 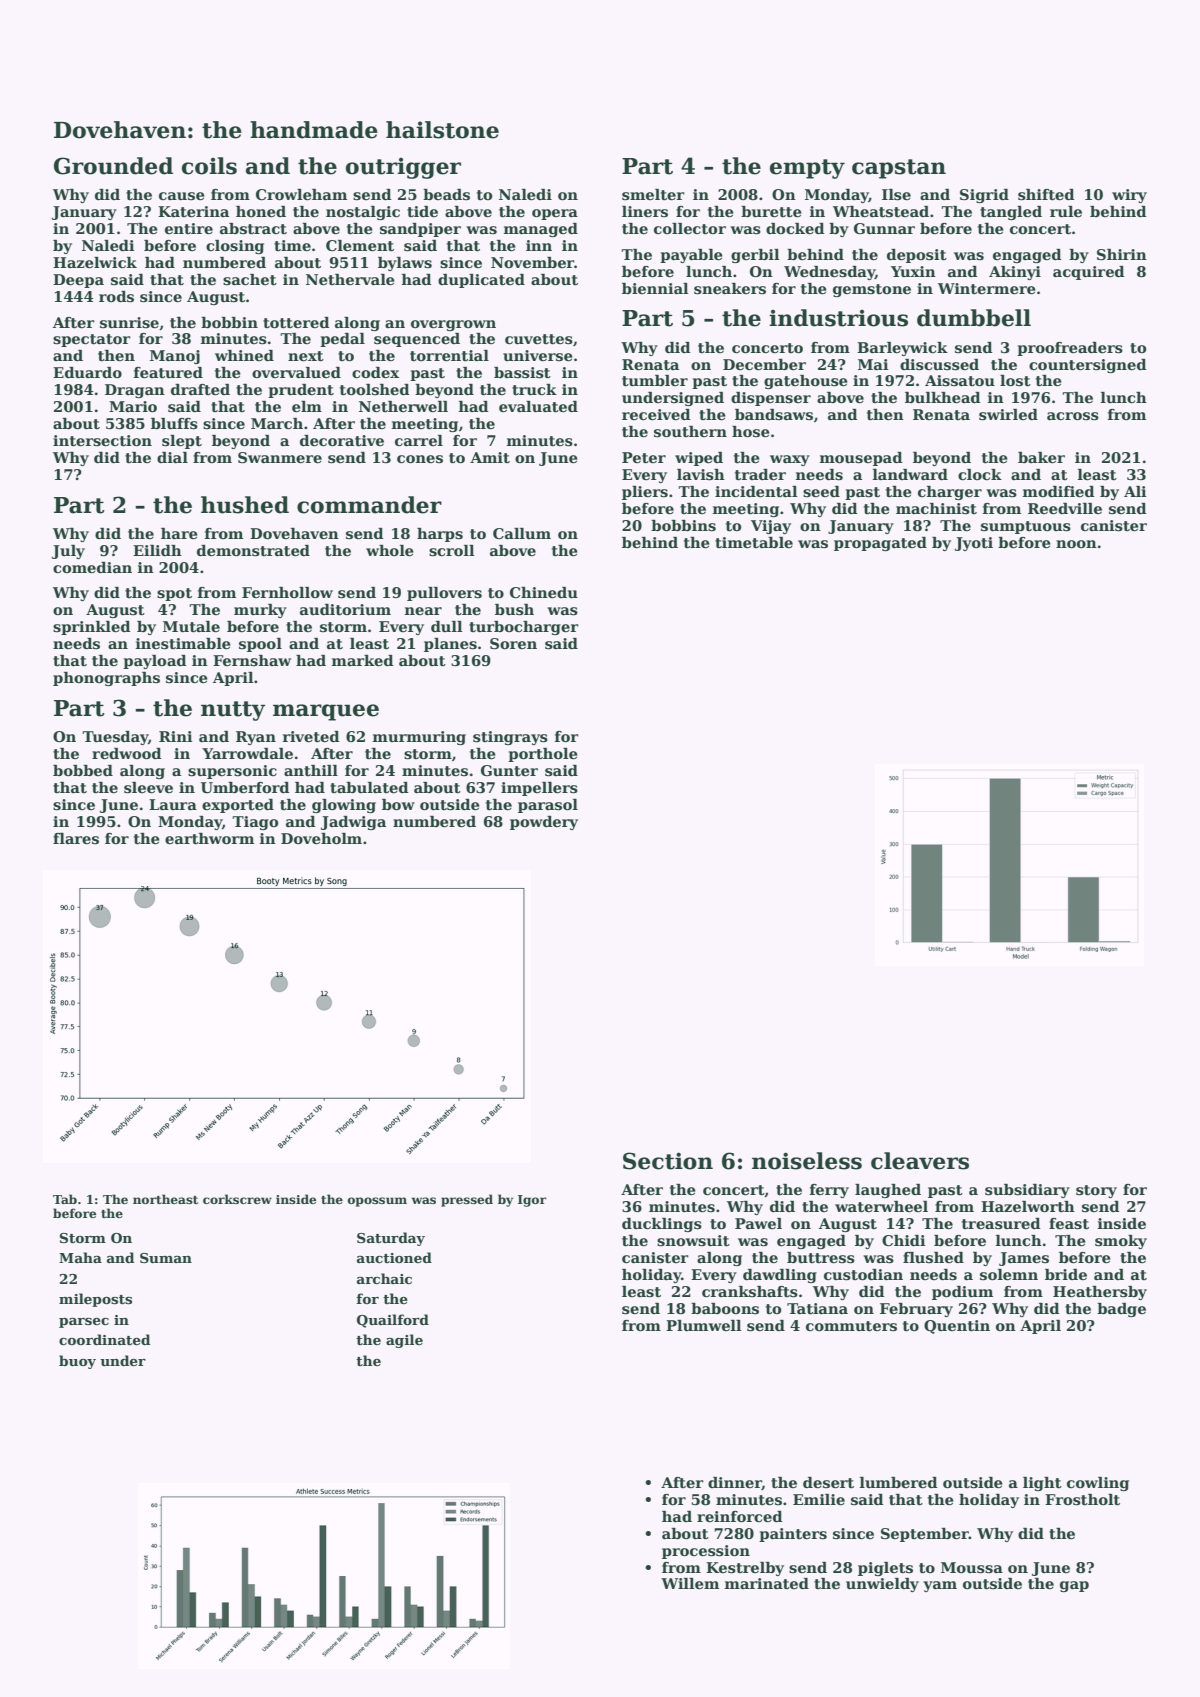 What do you see at coordinates (1129, 196) in the image?
I see `wiry` at bounding box center [1129, 196].
